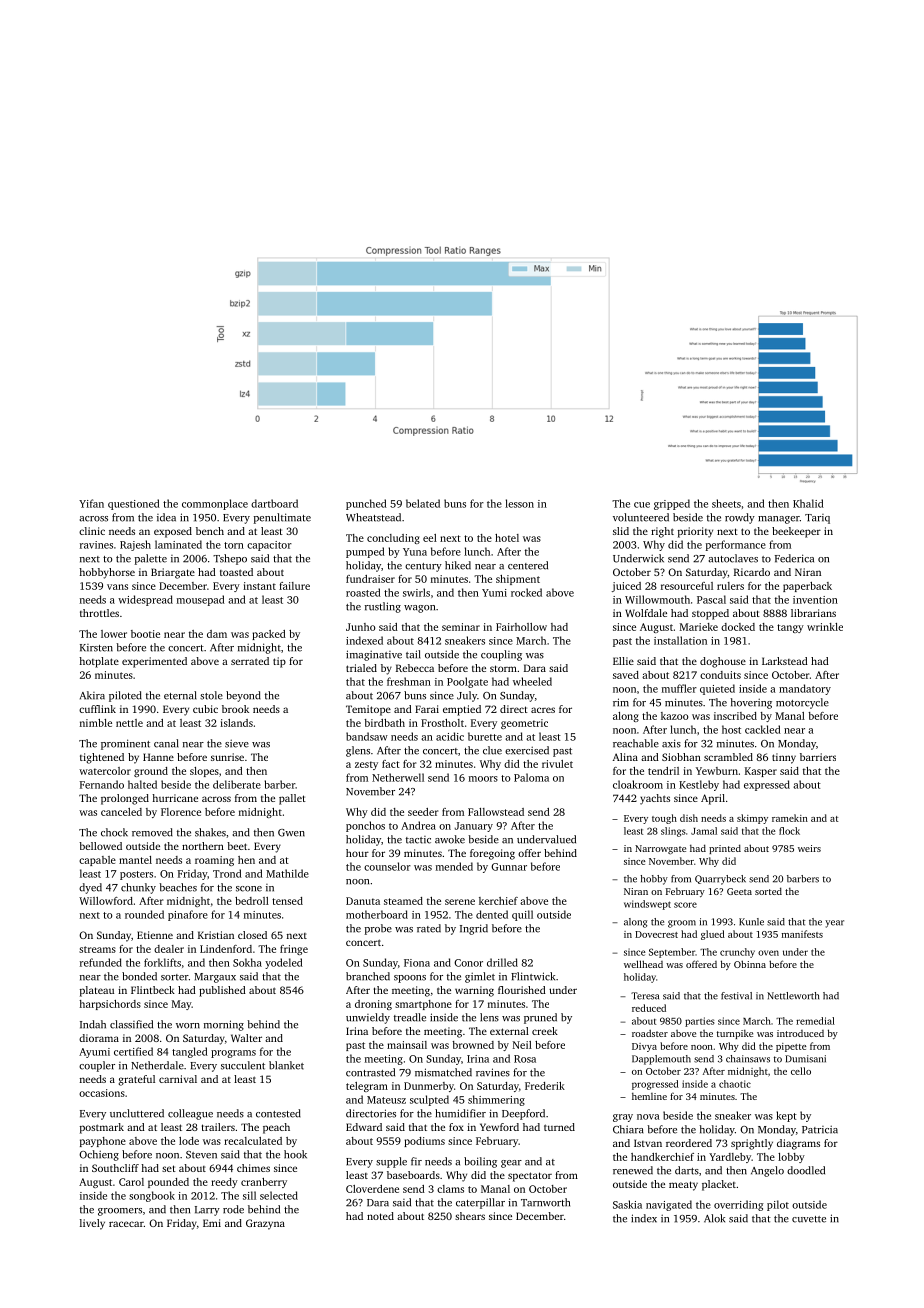 This screenshot has height=1308, width=924. I want to click on Akira, so click(92, 695).
